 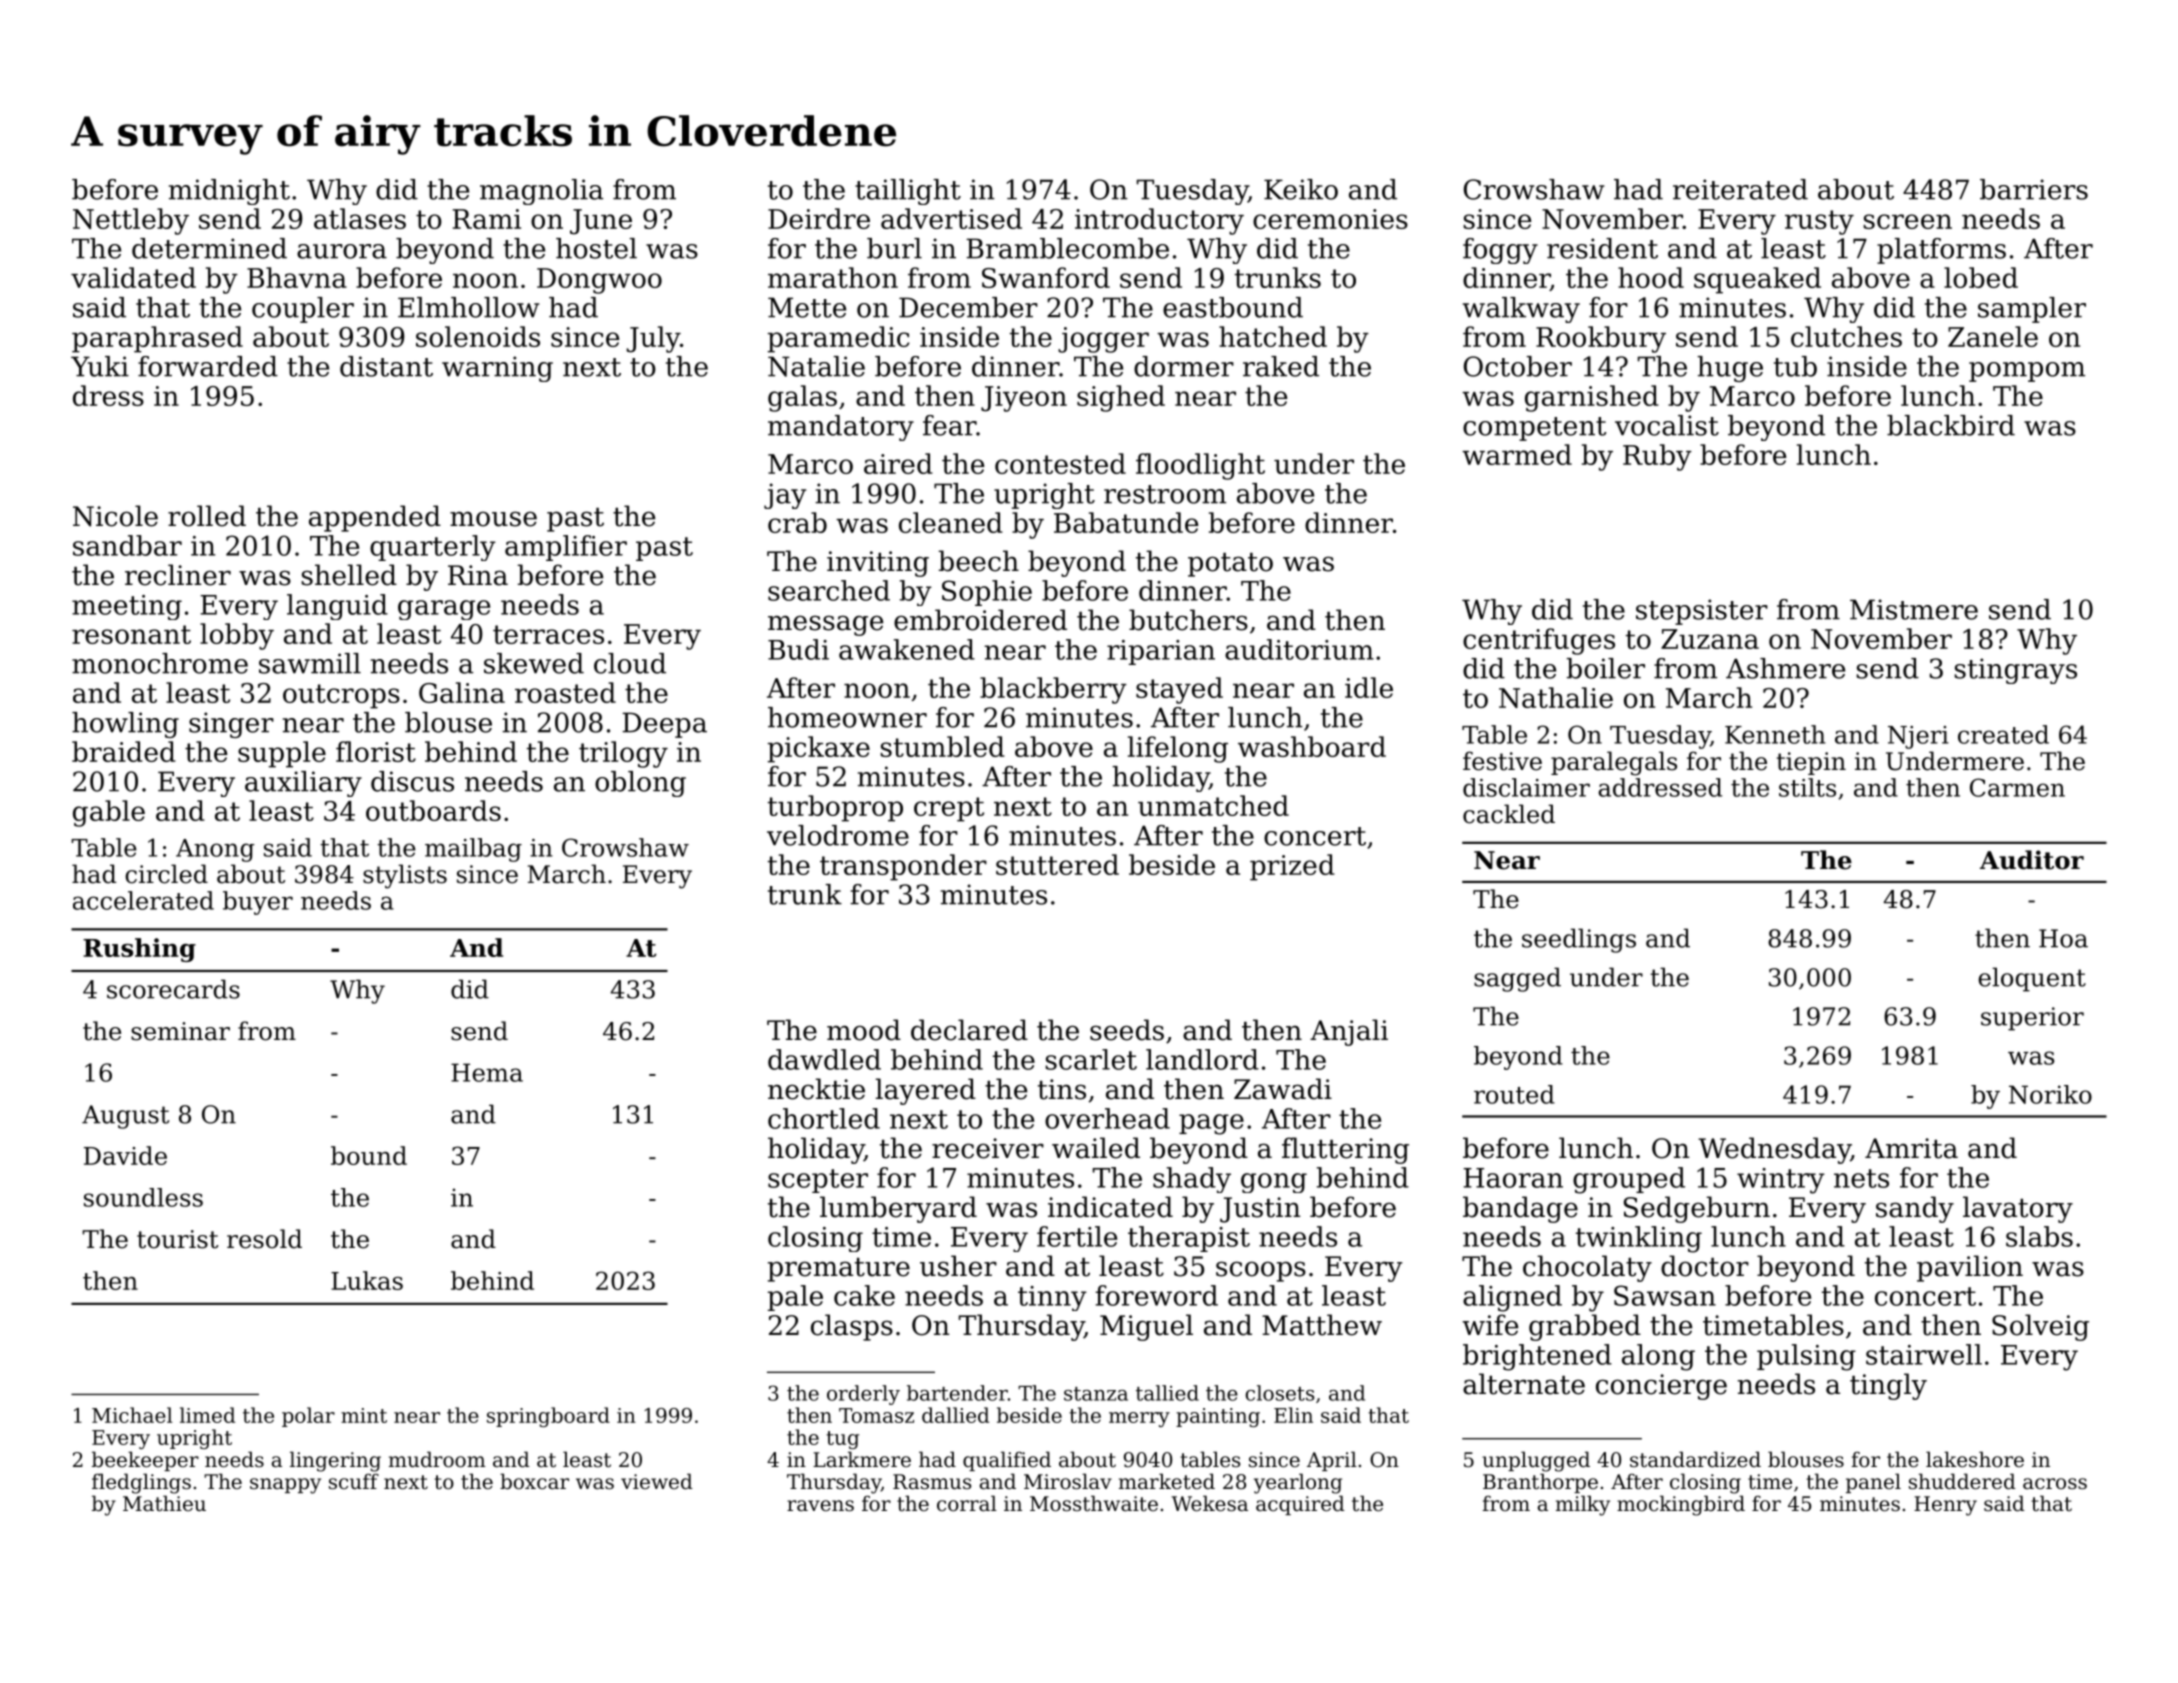 I want to click on velodrome, so click(x=838, y=835).
